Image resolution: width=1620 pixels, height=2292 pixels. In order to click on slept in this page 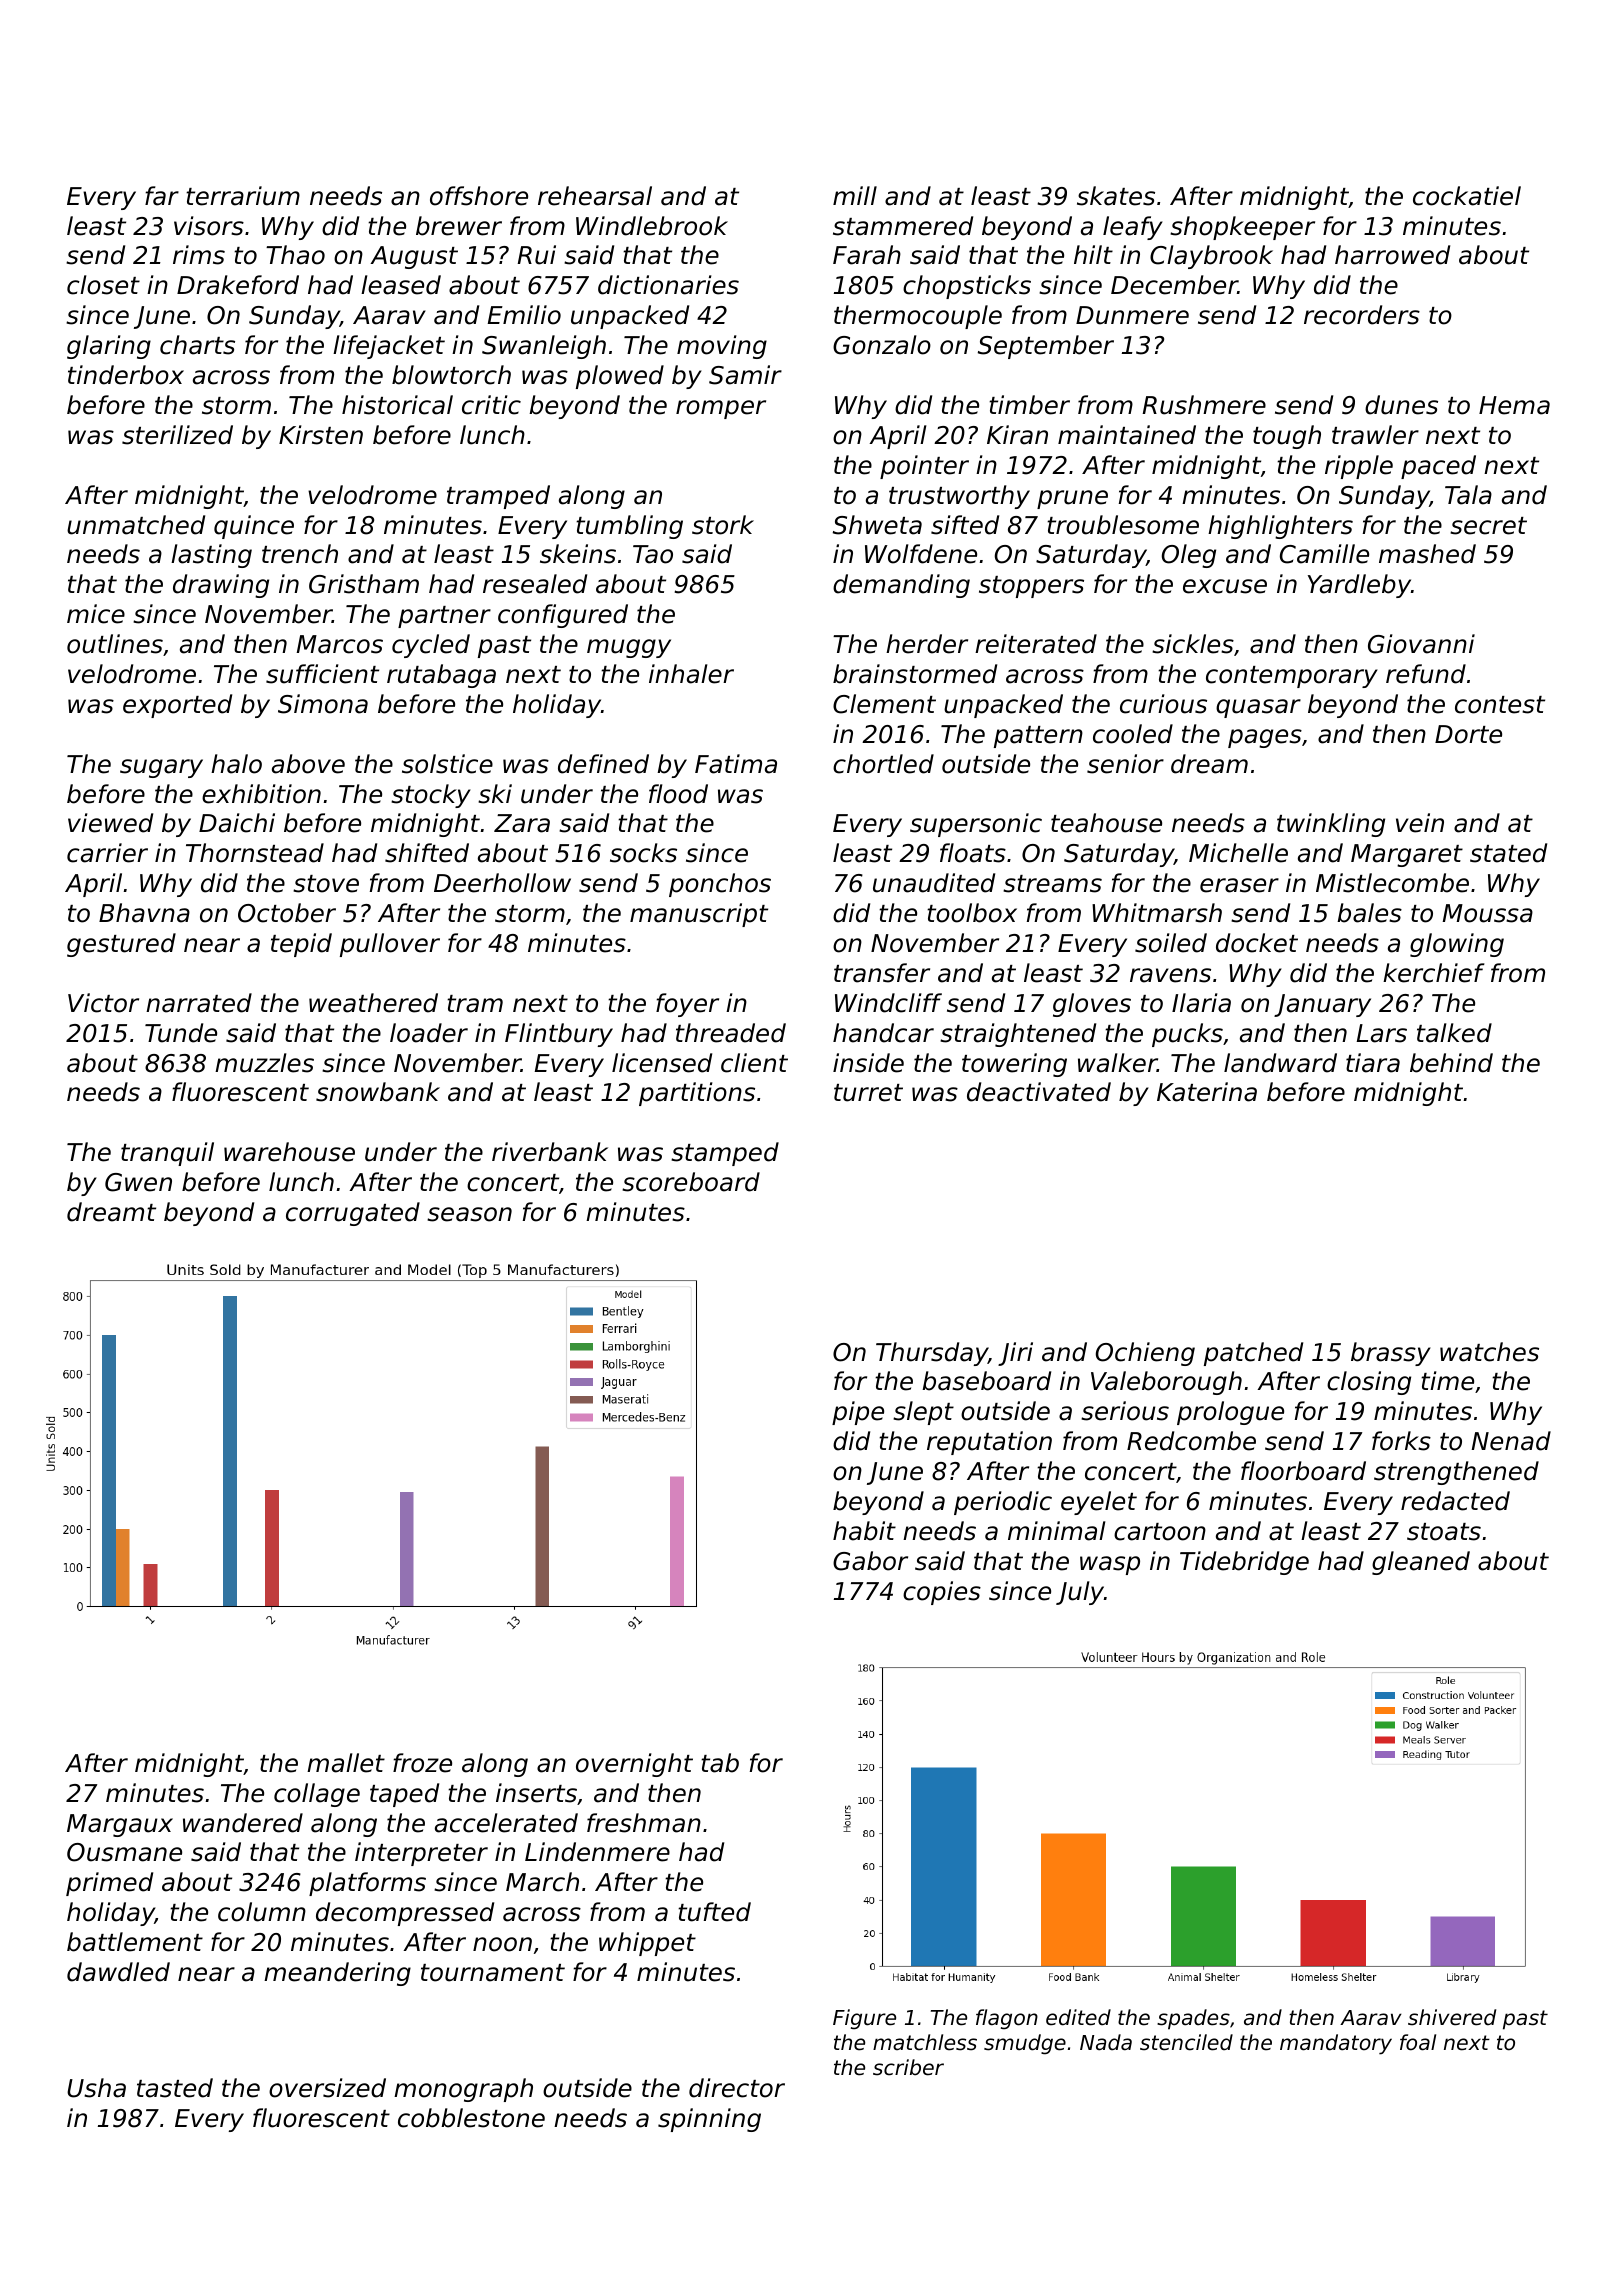, I will do `click(923, 1413)`.
